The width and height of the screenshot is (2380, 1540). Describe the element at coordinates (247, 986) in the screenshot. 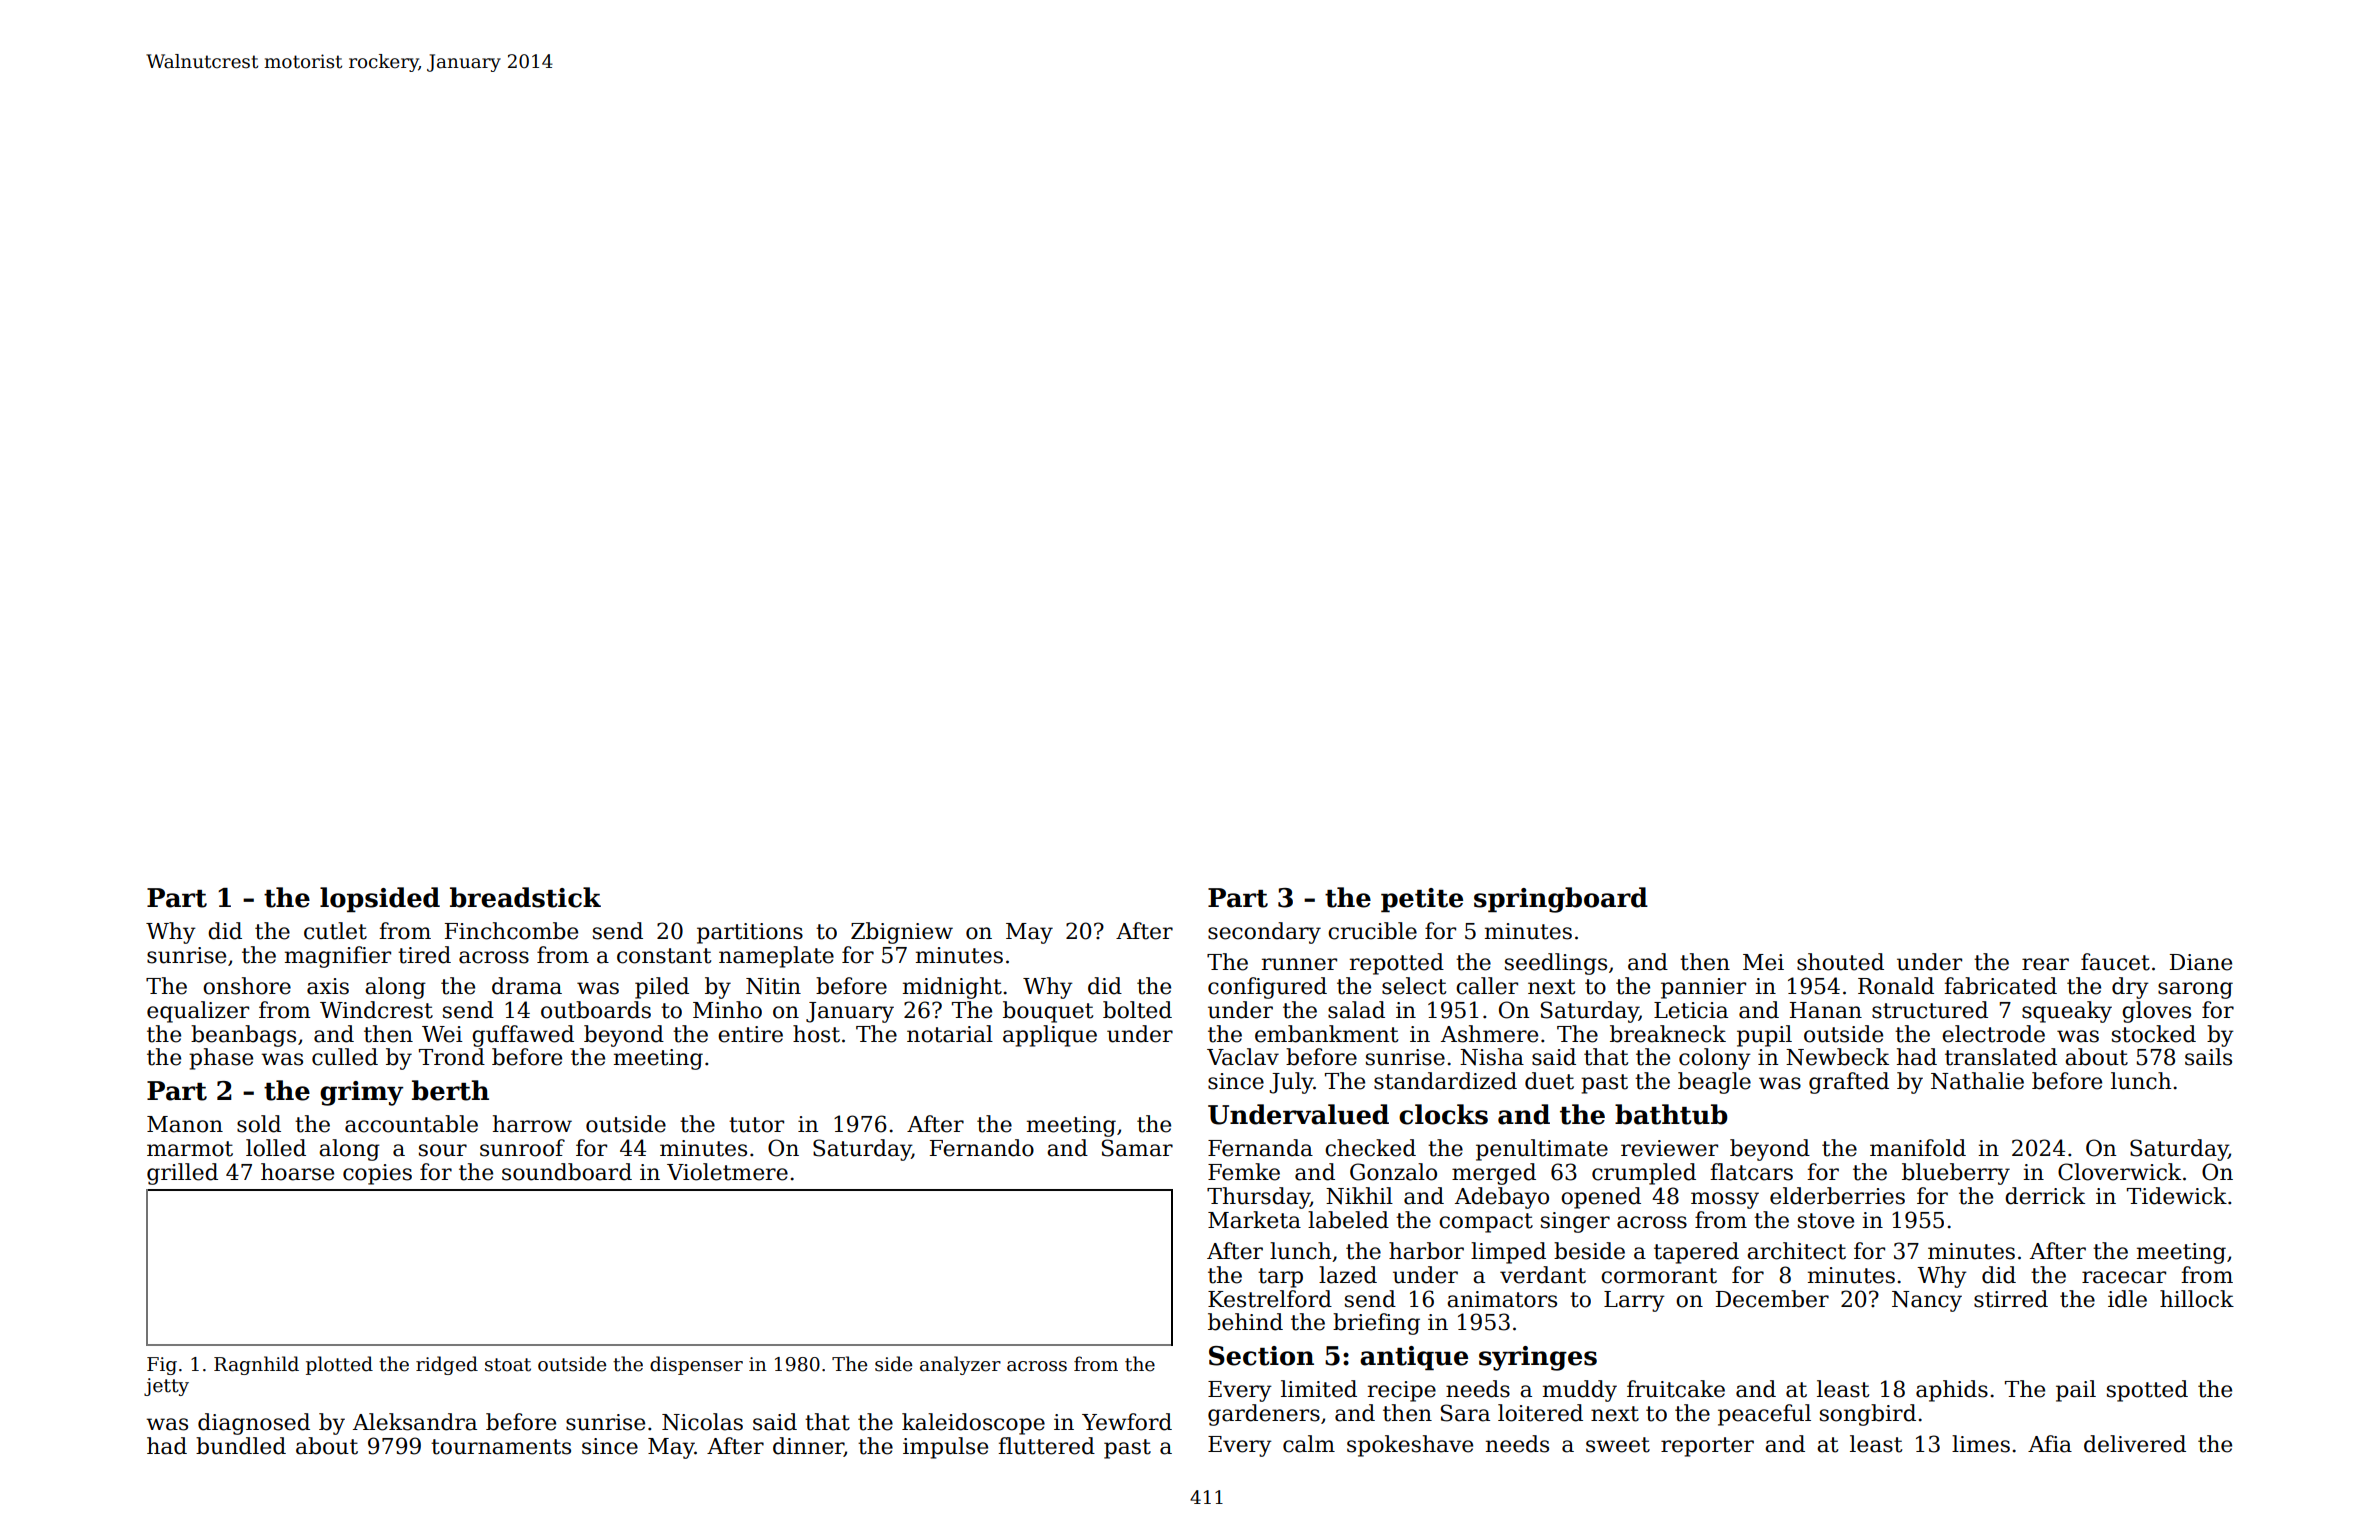

I see `onshore` at that location.
